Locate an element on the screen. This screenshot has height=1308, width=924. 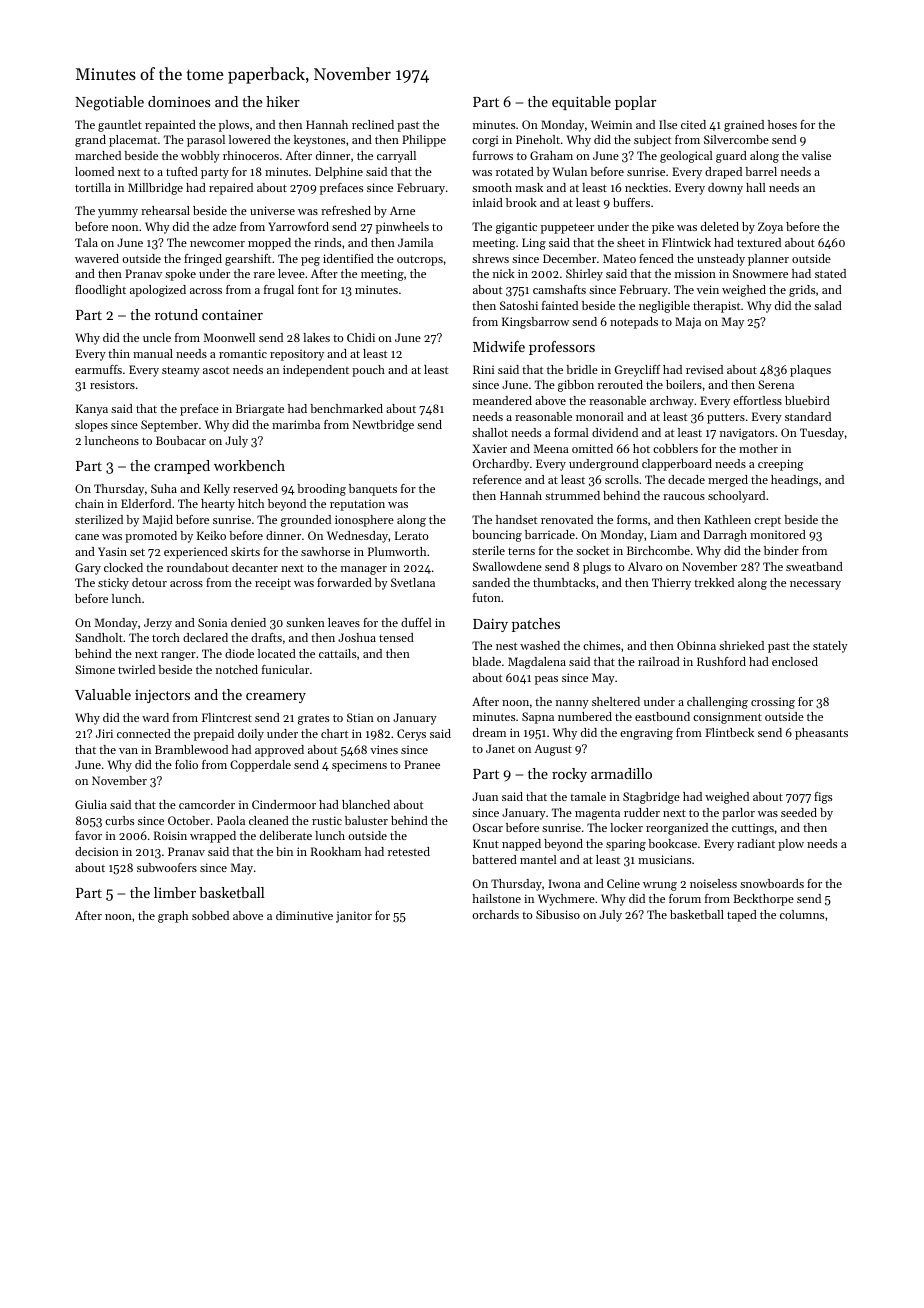
Delphine is located at coordinates (339, 173).
